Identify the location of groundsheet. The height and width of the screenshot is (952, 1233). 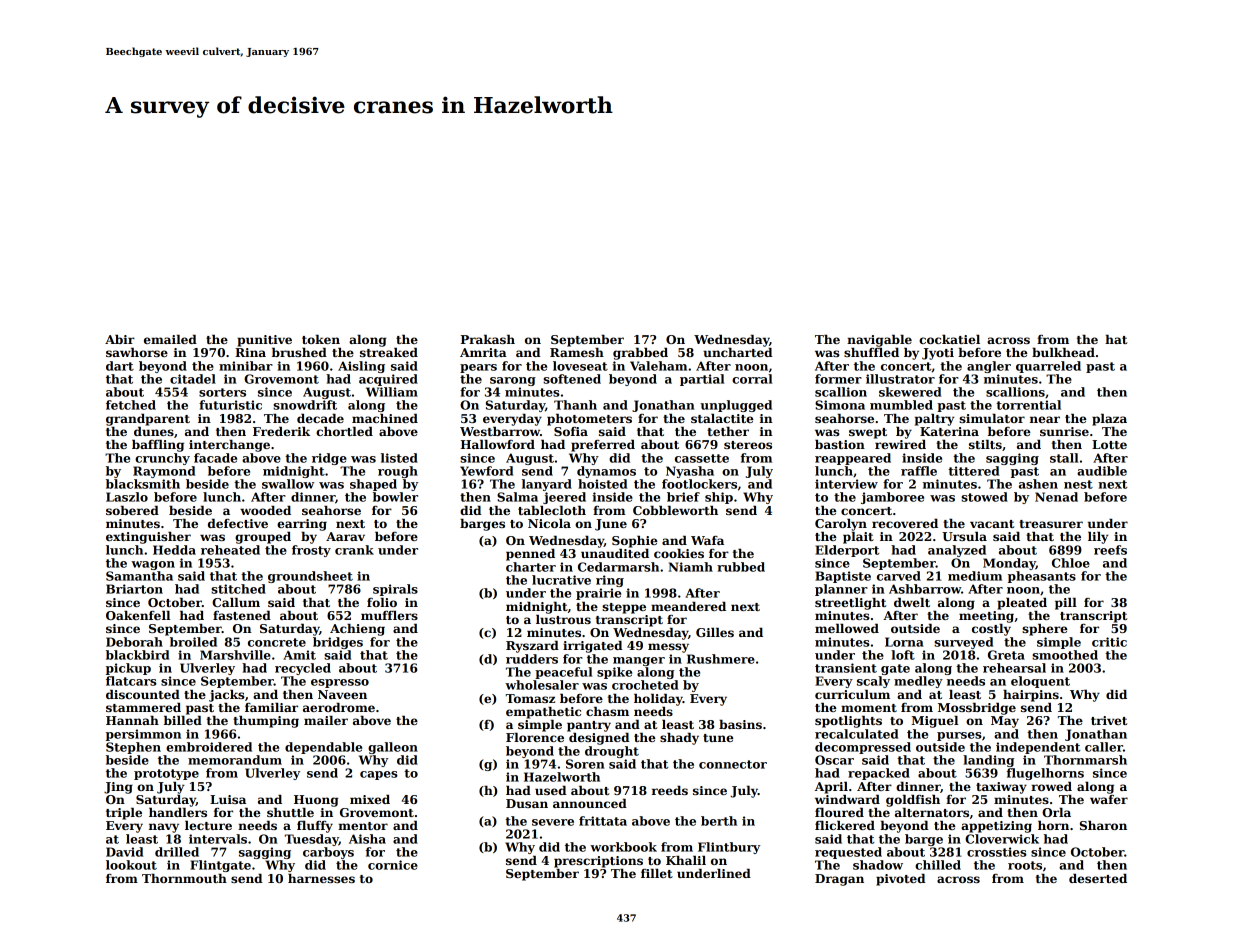
(310, 577).
